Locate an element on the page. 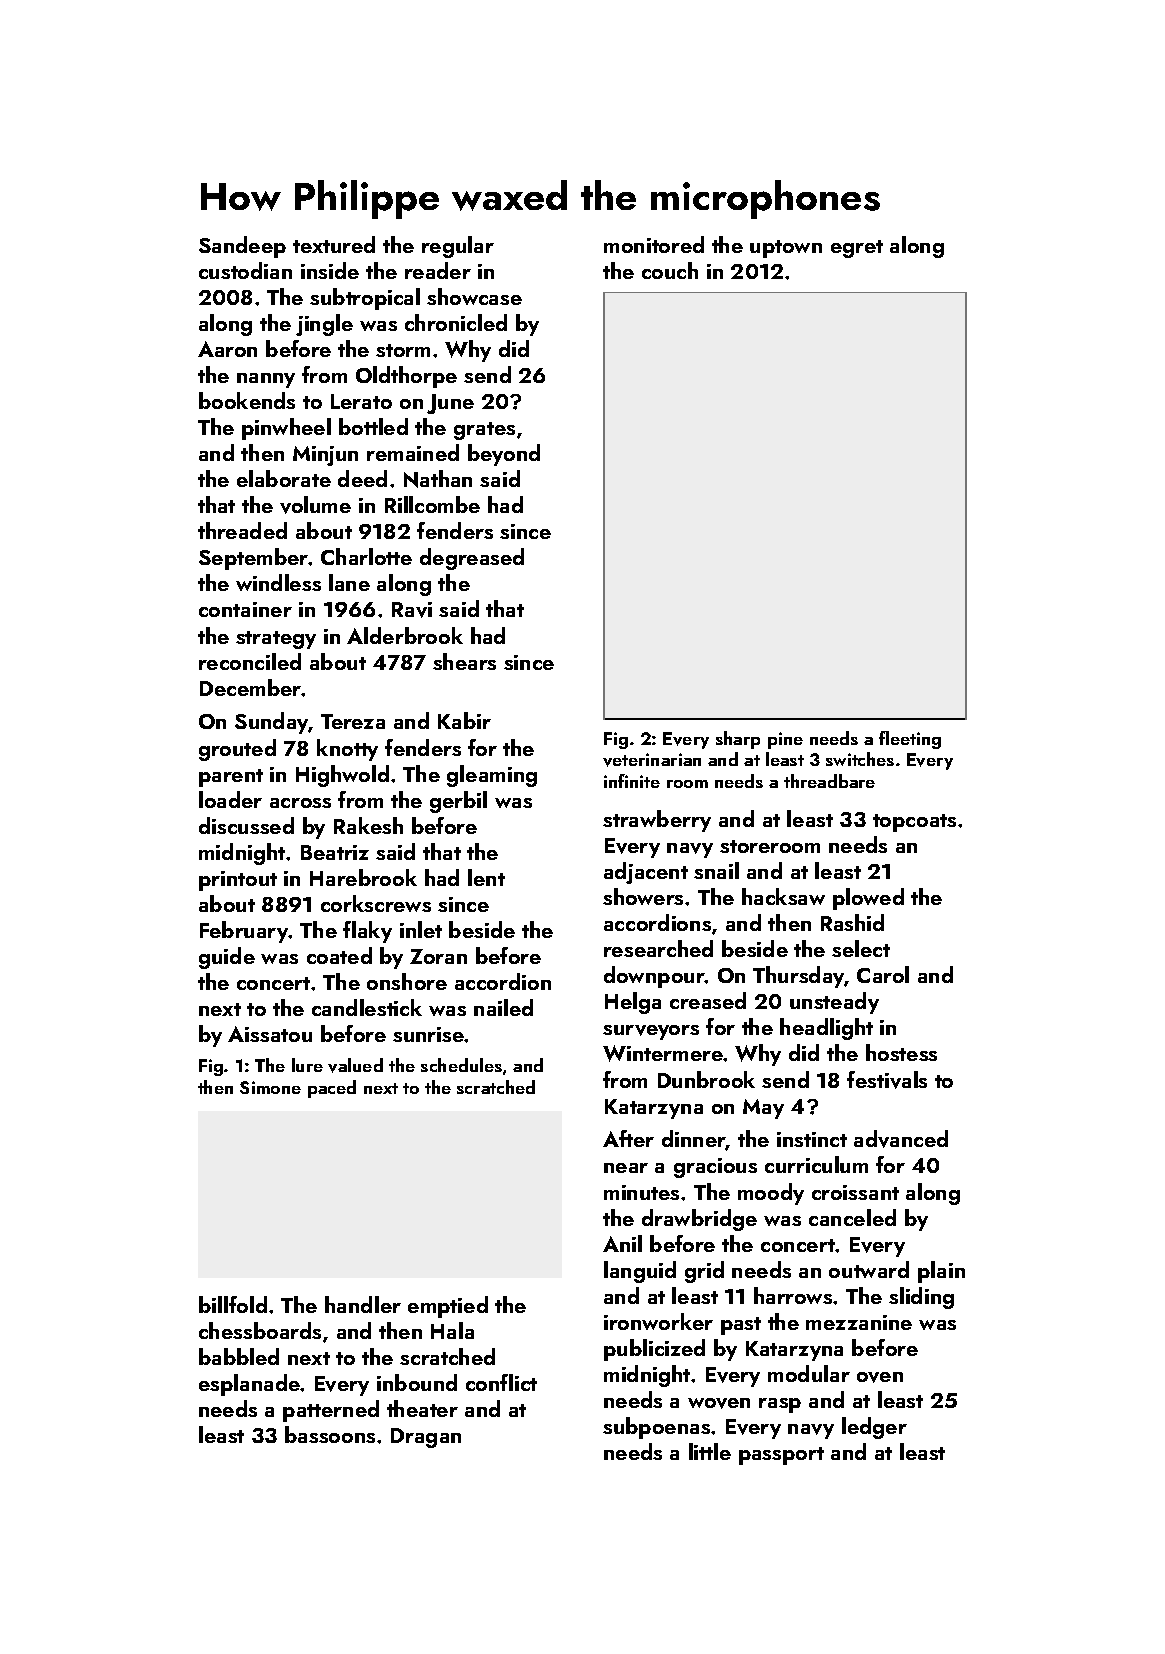 This page has width=1165, height=1654. monitored is located at coordinates (654, 244).
